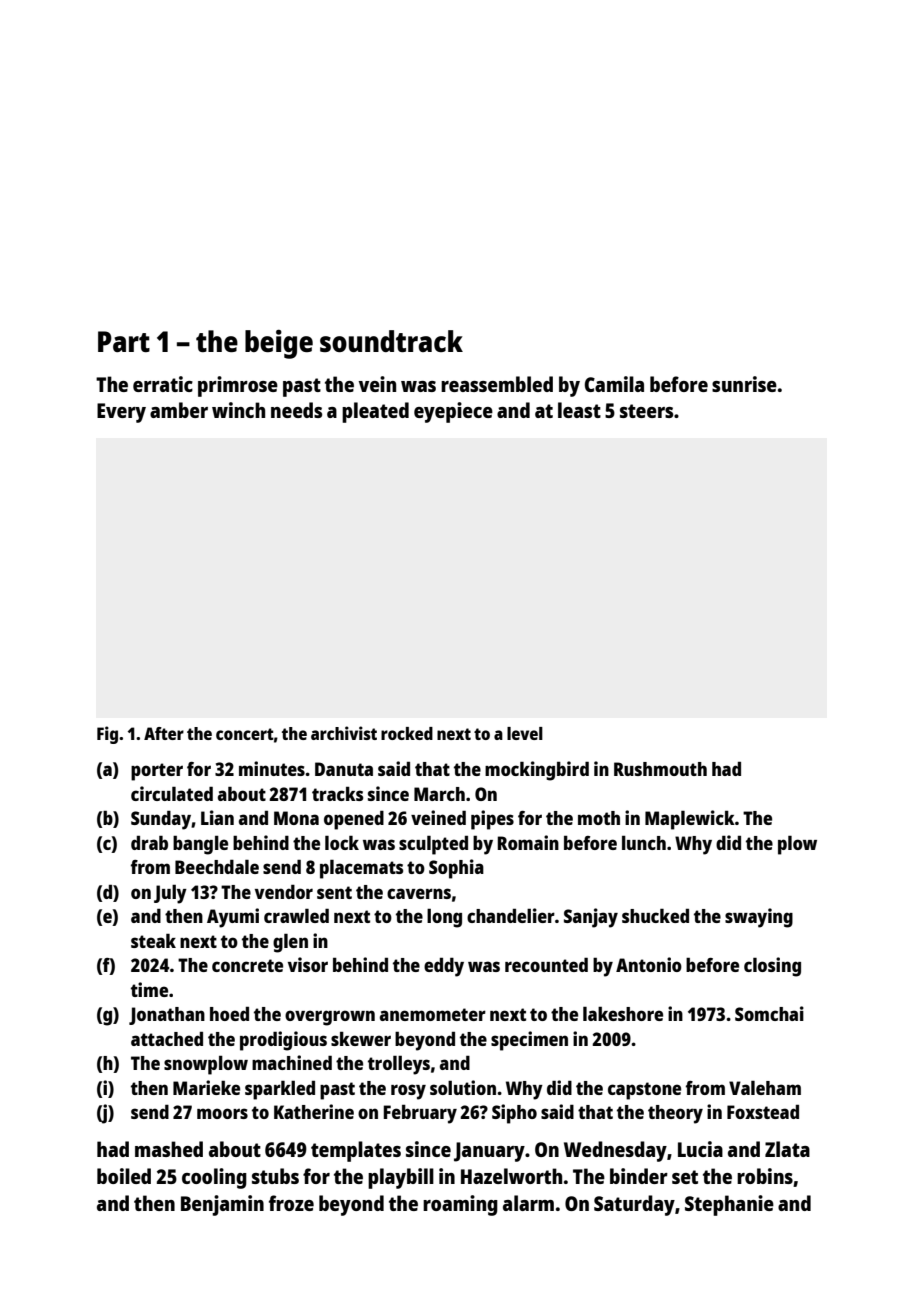  I want to click on Part, so click(124, 341).
